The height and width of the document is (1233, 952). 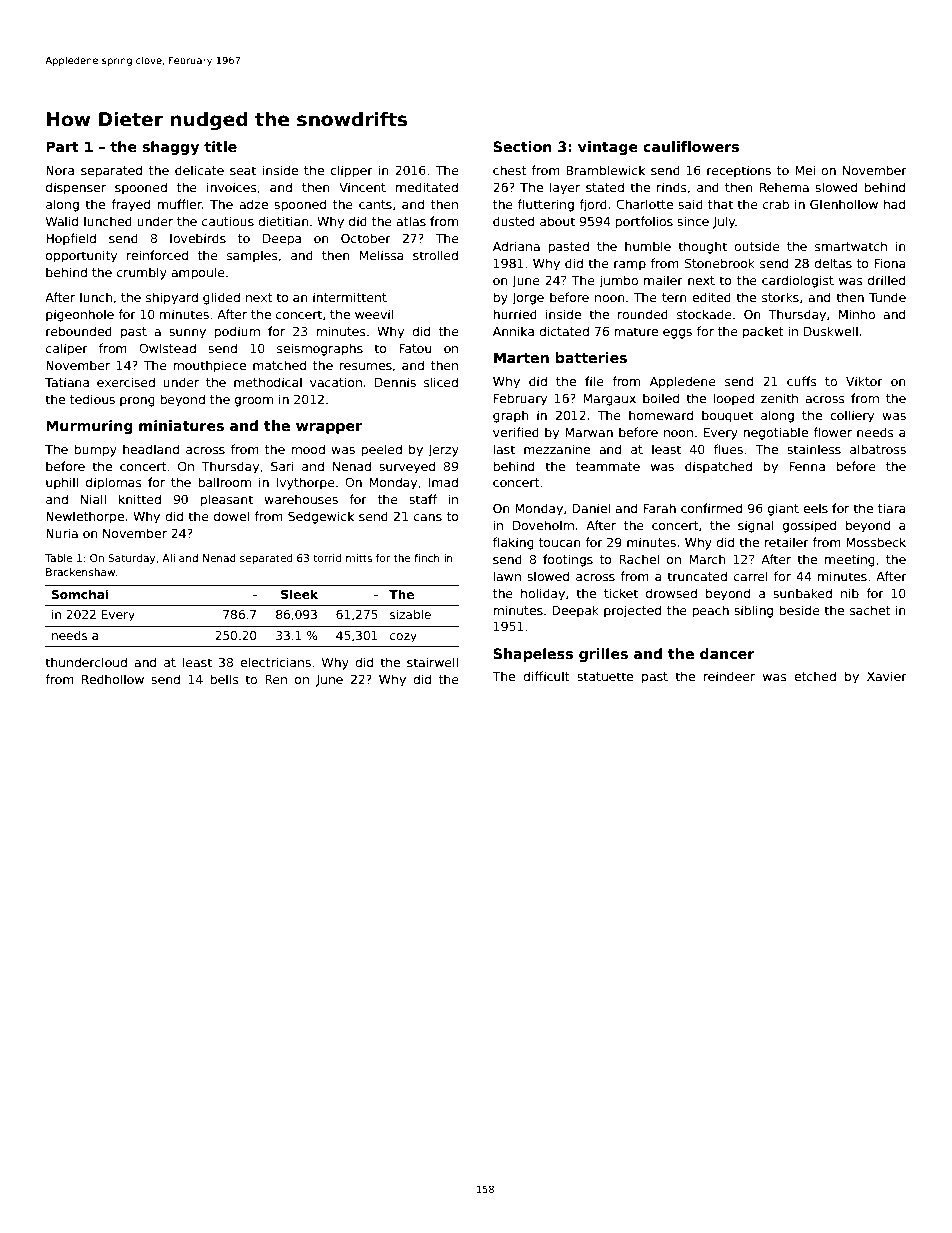 What do you see at coordinates (62, 146) in the document?
I see `Part` at bounding box center [62, 146].
